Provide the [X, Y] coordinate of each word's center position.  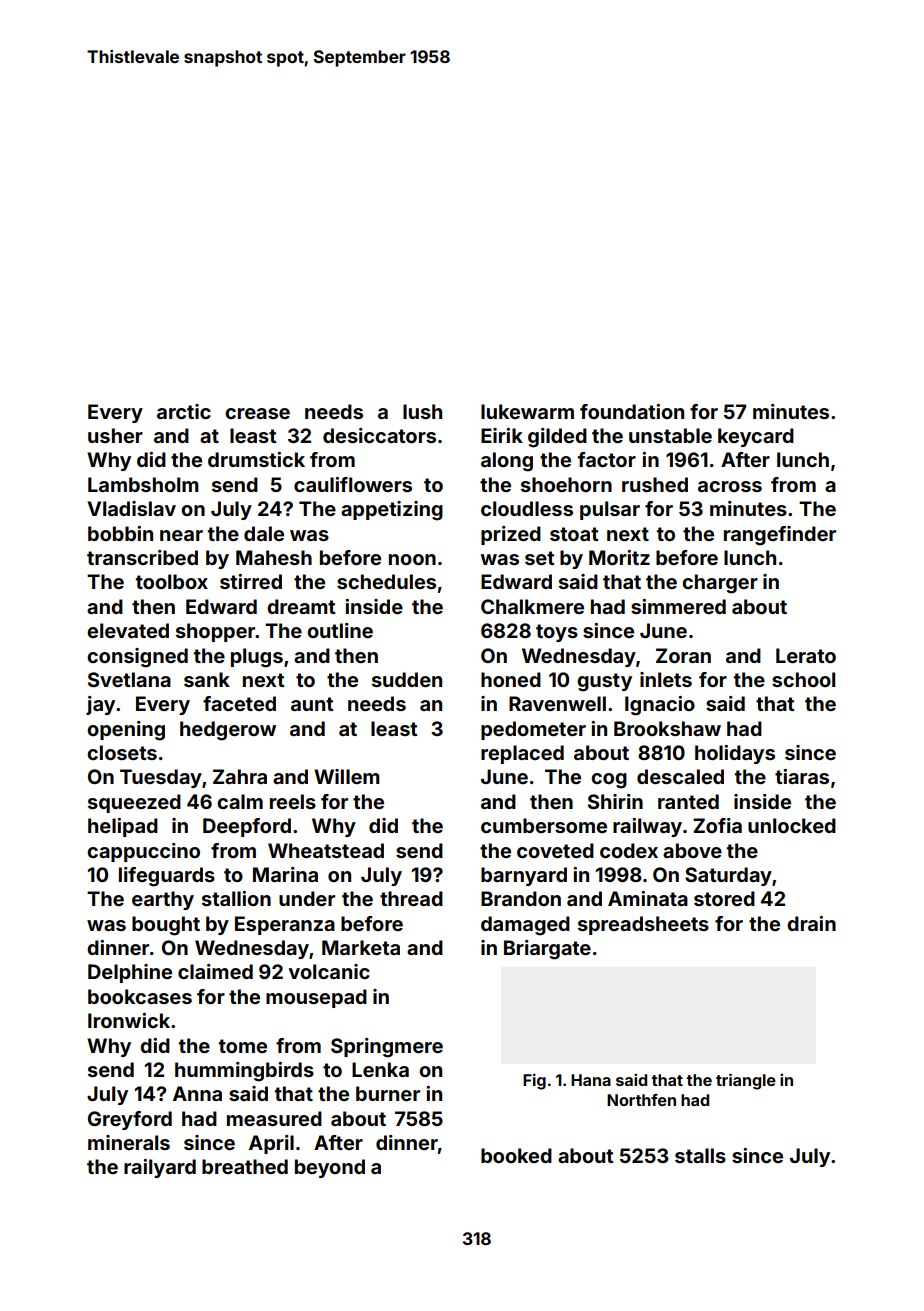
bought [166, 926]
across [730, 486]
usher [115, 435]
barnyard [524, 876]
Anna [197, 1093]
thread [411, 898]
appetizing [392, 511]
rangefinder [780, 536]
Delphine [130, 973]
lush [422, 411]
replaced [522, 754]
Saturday [728, 876]
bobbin [120, 533]
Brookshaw [667, 728]
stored [724, 898]
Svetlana [129, 679]
